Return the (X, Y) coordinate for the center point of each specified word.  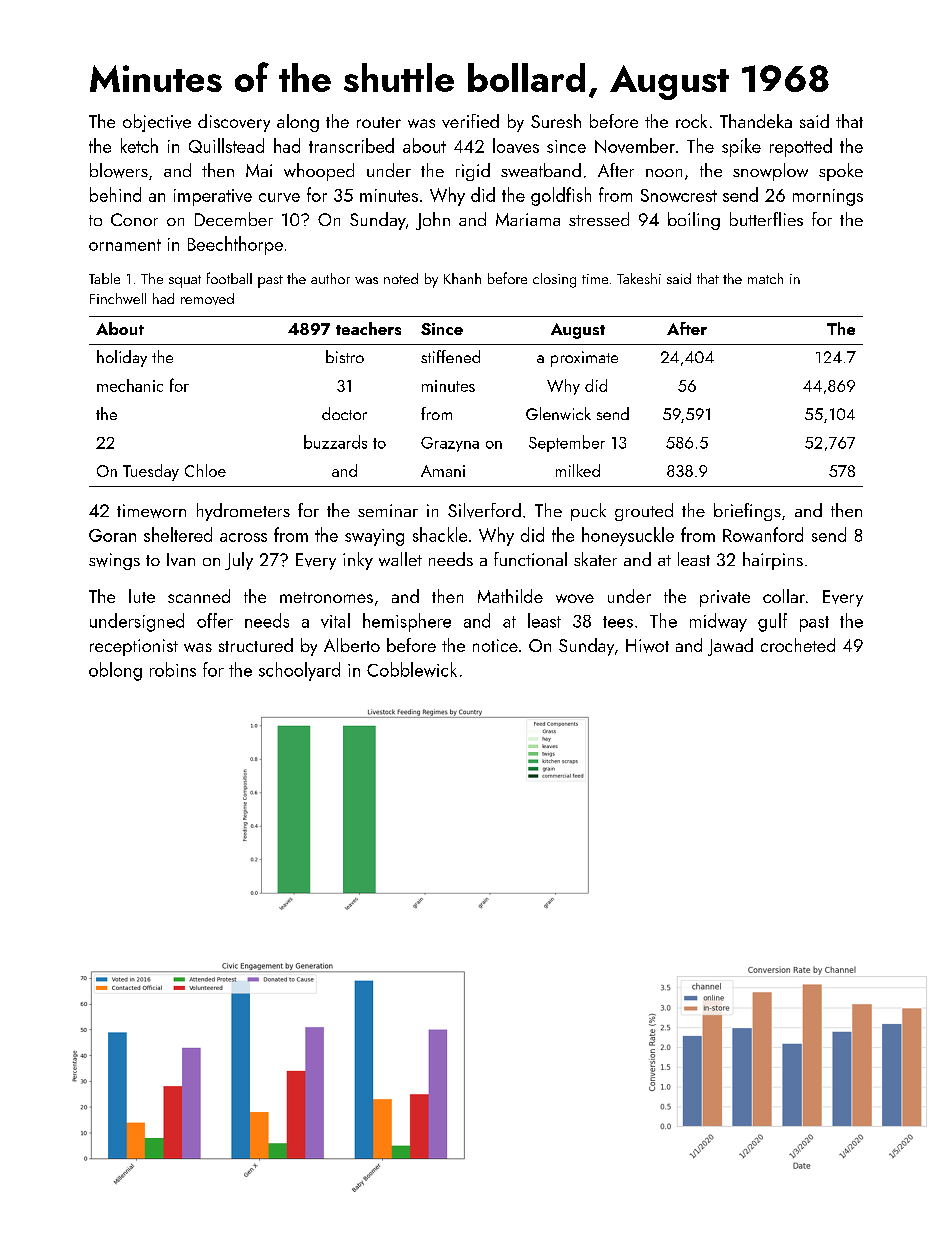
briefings (747, 512)
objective (157, 123)
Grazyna (450, 444)
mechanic (130, 385)
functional (530, 559)
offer (215, 620)
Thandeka (756, 121)
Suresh (556, 121)
